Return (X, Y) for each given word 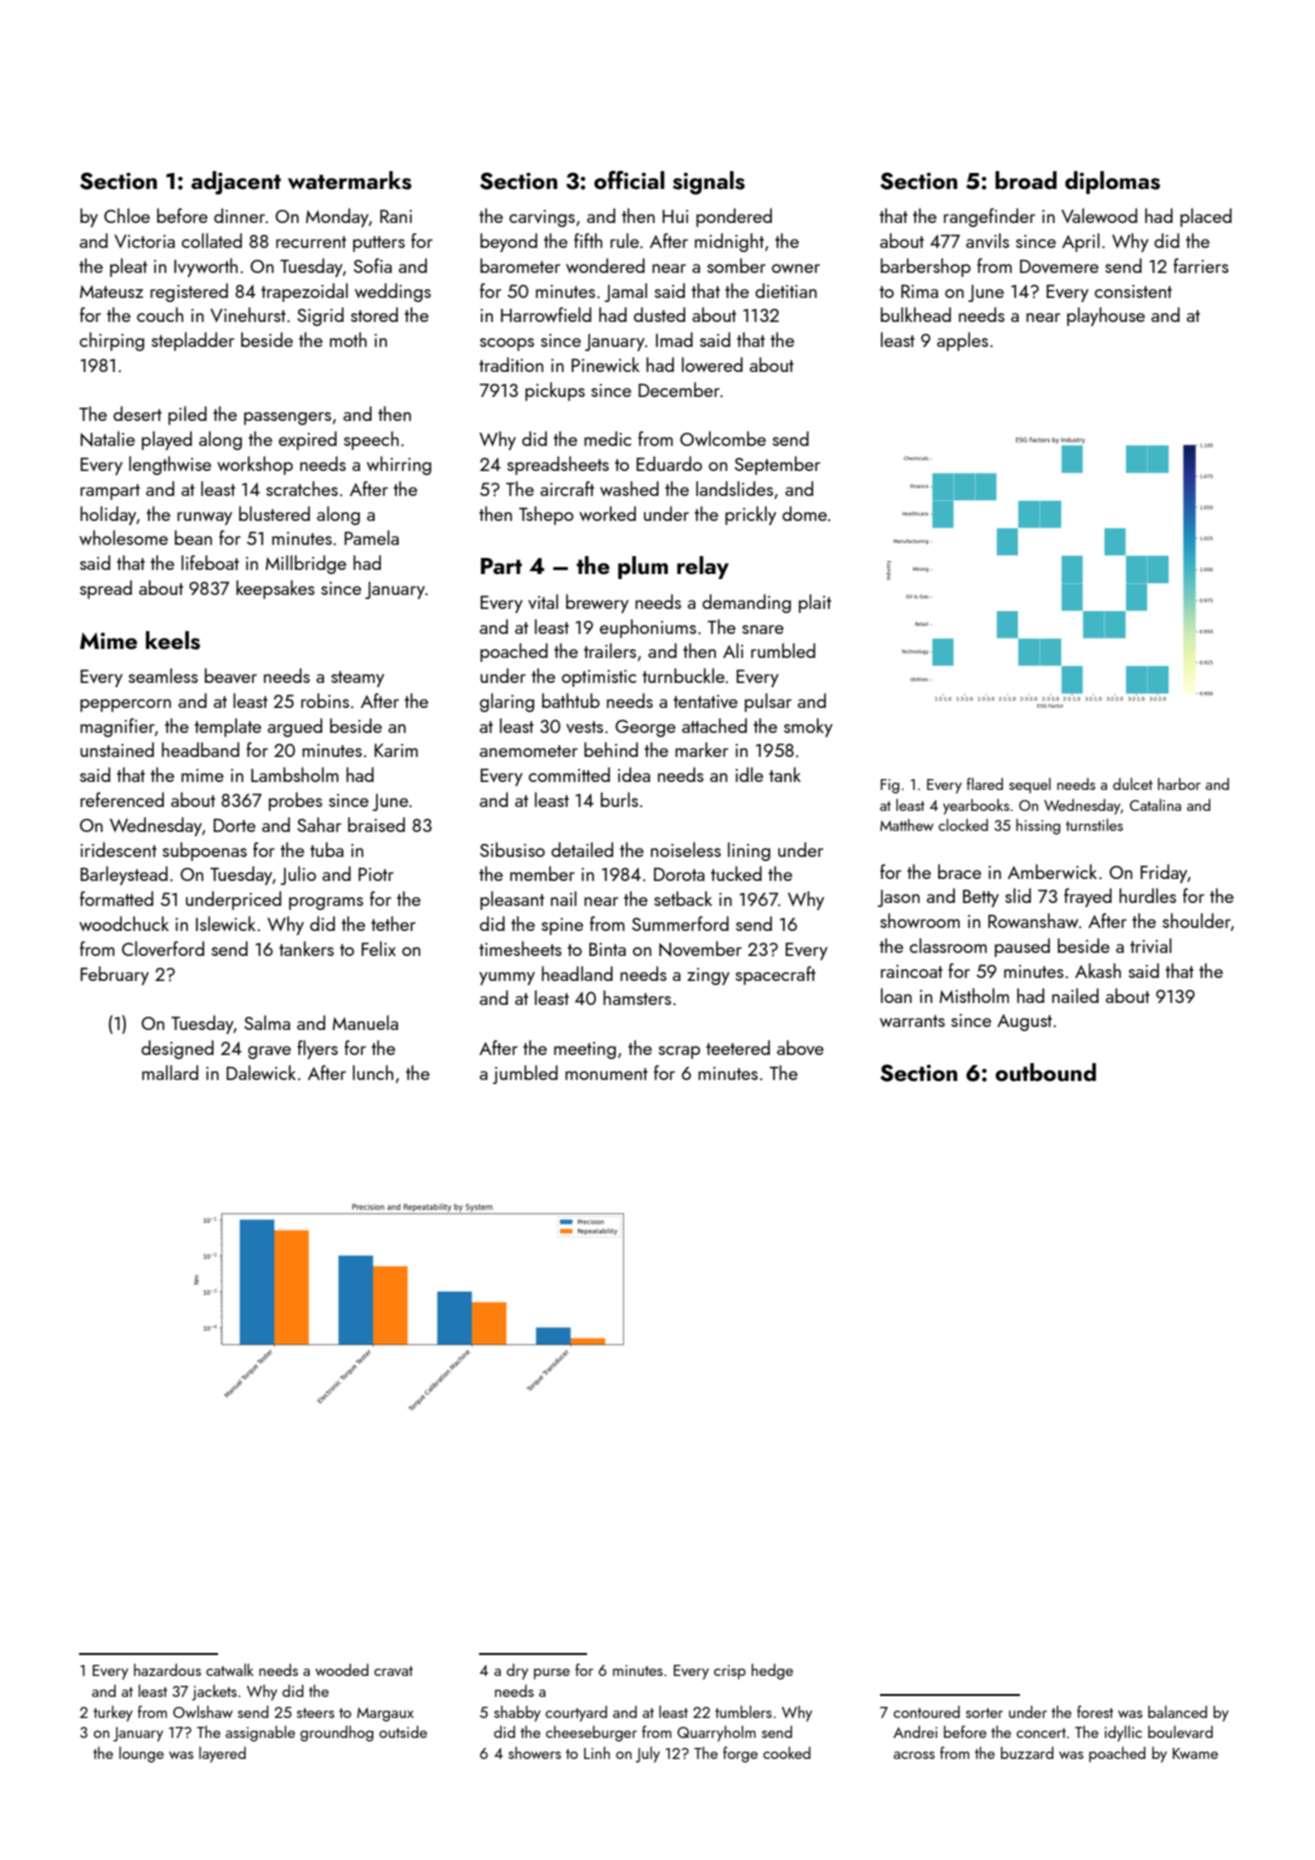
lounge (141, 1755)
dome (804, 513)
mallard (170, 1072)
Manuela (365, 1022)
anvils (987, 240)
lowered (712, 364)
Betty (981, 898)
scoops (507, 344)
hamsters (637, 997)
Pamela (371, 537)
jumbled (525, 1074)
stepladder (193, 341)
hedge (772, 1671)
